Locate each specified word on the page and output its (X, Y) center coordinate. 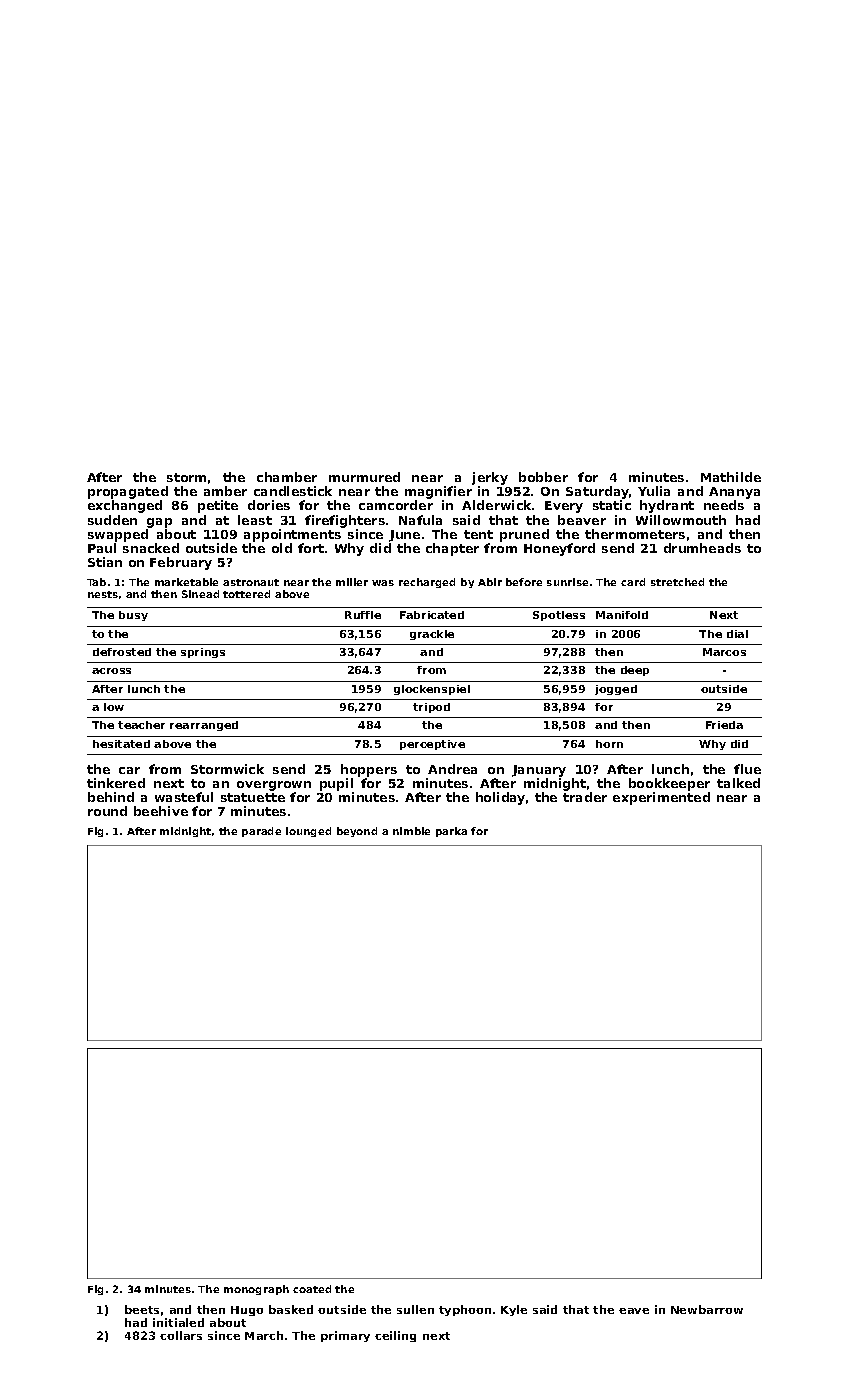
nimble (411, 831)
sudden (112, 520)
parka (451, 832)
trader (585, 797)
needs (724, 505)
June (404, 536)
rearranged (204, 726)
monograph (256, 1290)
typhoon (465, 1310)
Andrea (452, 769)
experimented (661, 798)
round (107, 811)
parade (261, 832)
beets (142, 1309)
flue (747, 769)
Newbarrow (707, 1309)
